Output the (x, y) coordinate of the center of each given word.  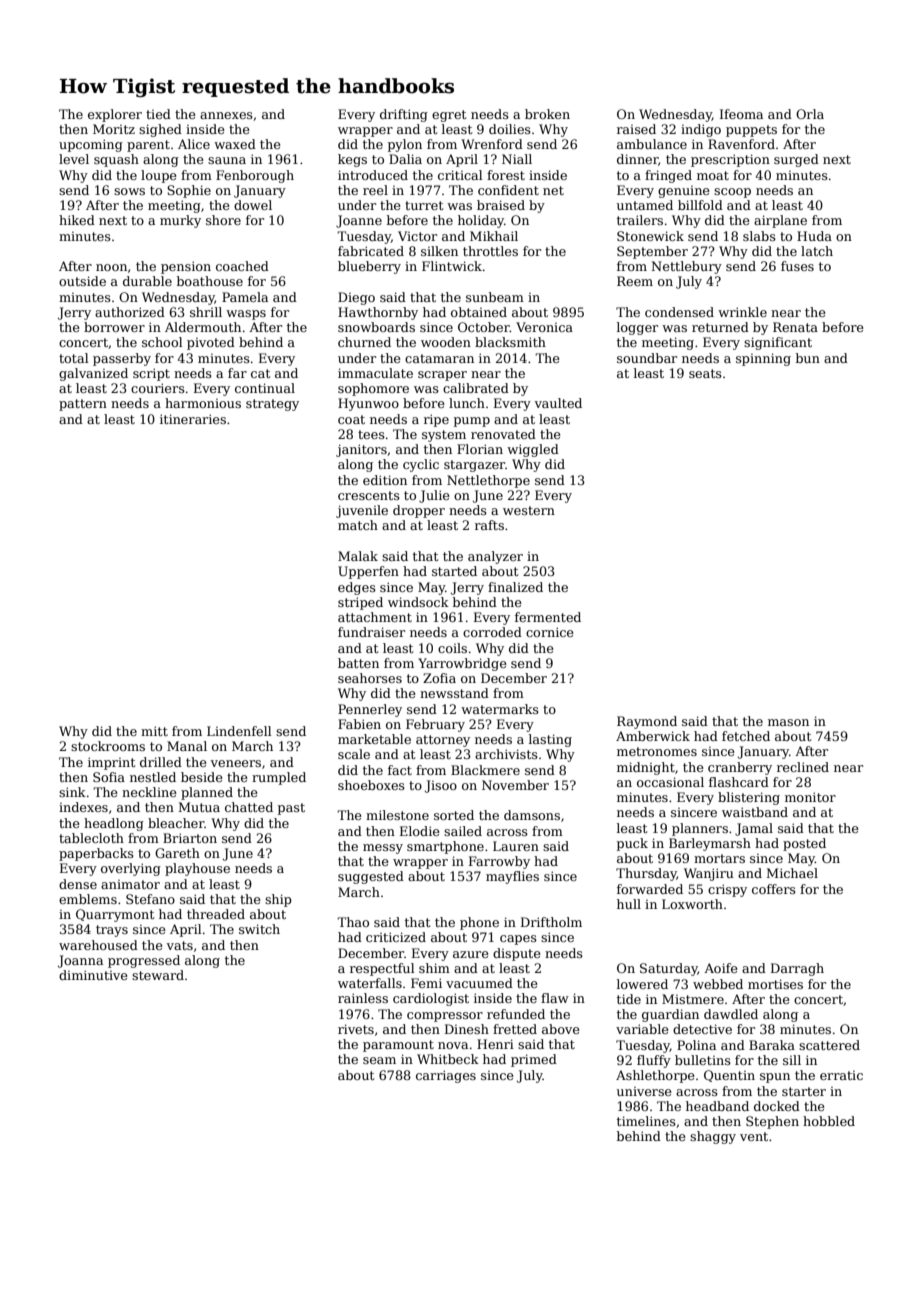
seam (379, 1060)
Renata (795, 327)
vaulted (558, 403)
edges (357, 588)
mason (788, 722)
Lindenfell (239, 731)
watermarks (500, 709)
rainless (363, 998)
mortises (775, 984)
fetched (746, 736)
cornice (550, 632)
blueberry (369, 267)
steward (158, 975)
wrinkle (742, 312)
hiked (77, 220)
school (162, 342)
